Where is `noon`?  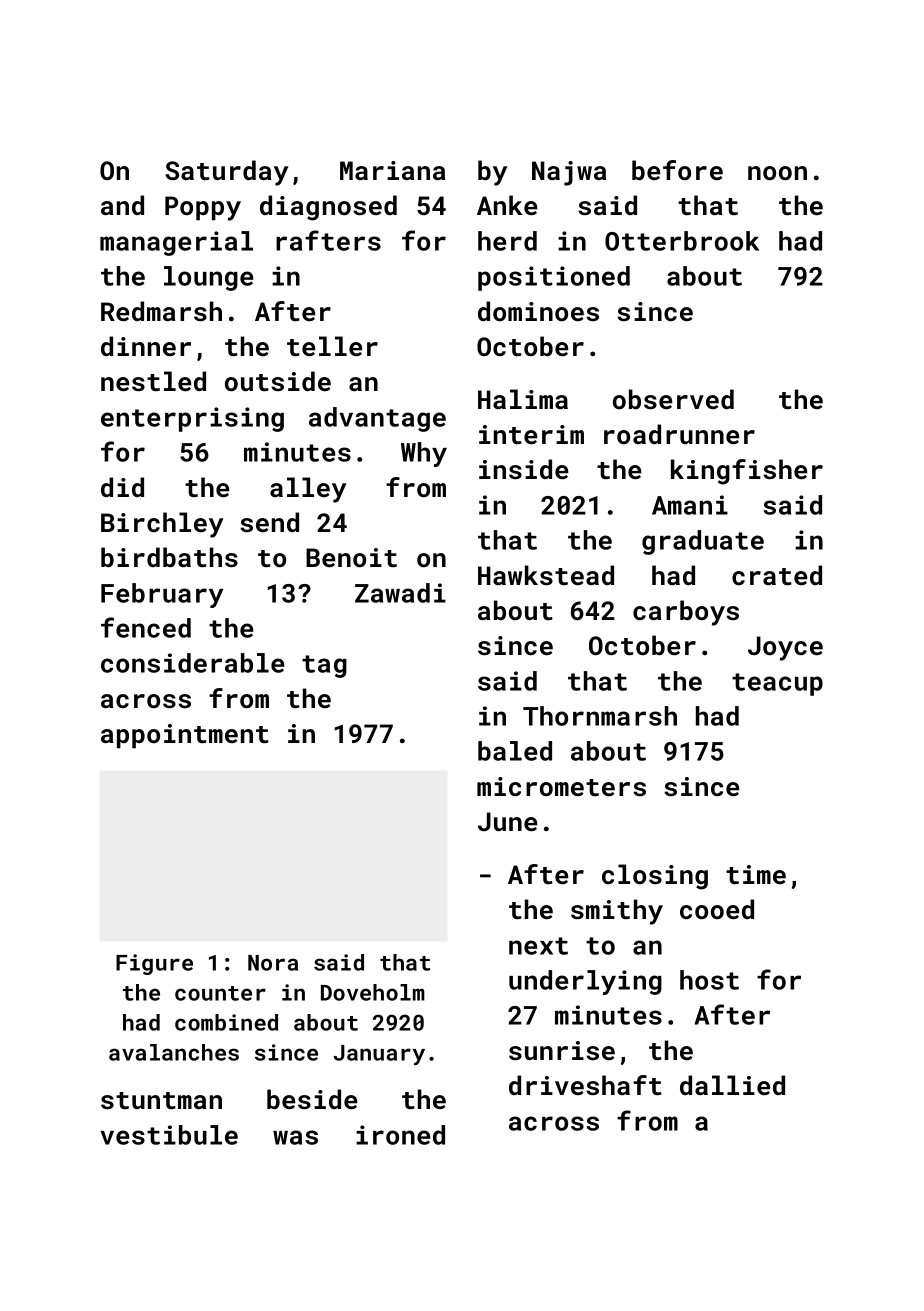 noon is located at coordinates (777, 173).
